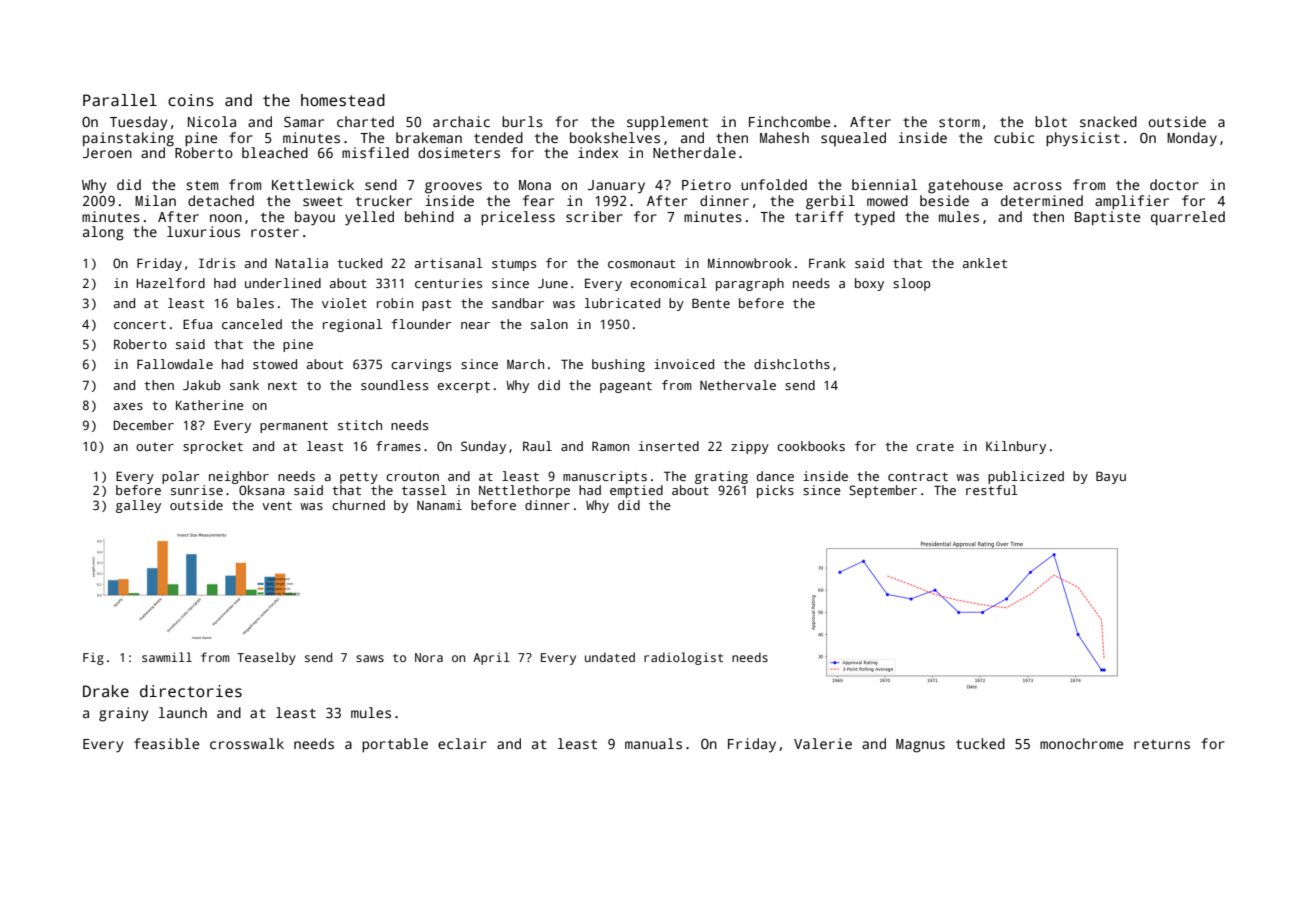 The image size is (1308, 924). What do you see at coordinates (370, 658) in the page?
I see `saws` at bounding box center [370, 658].
